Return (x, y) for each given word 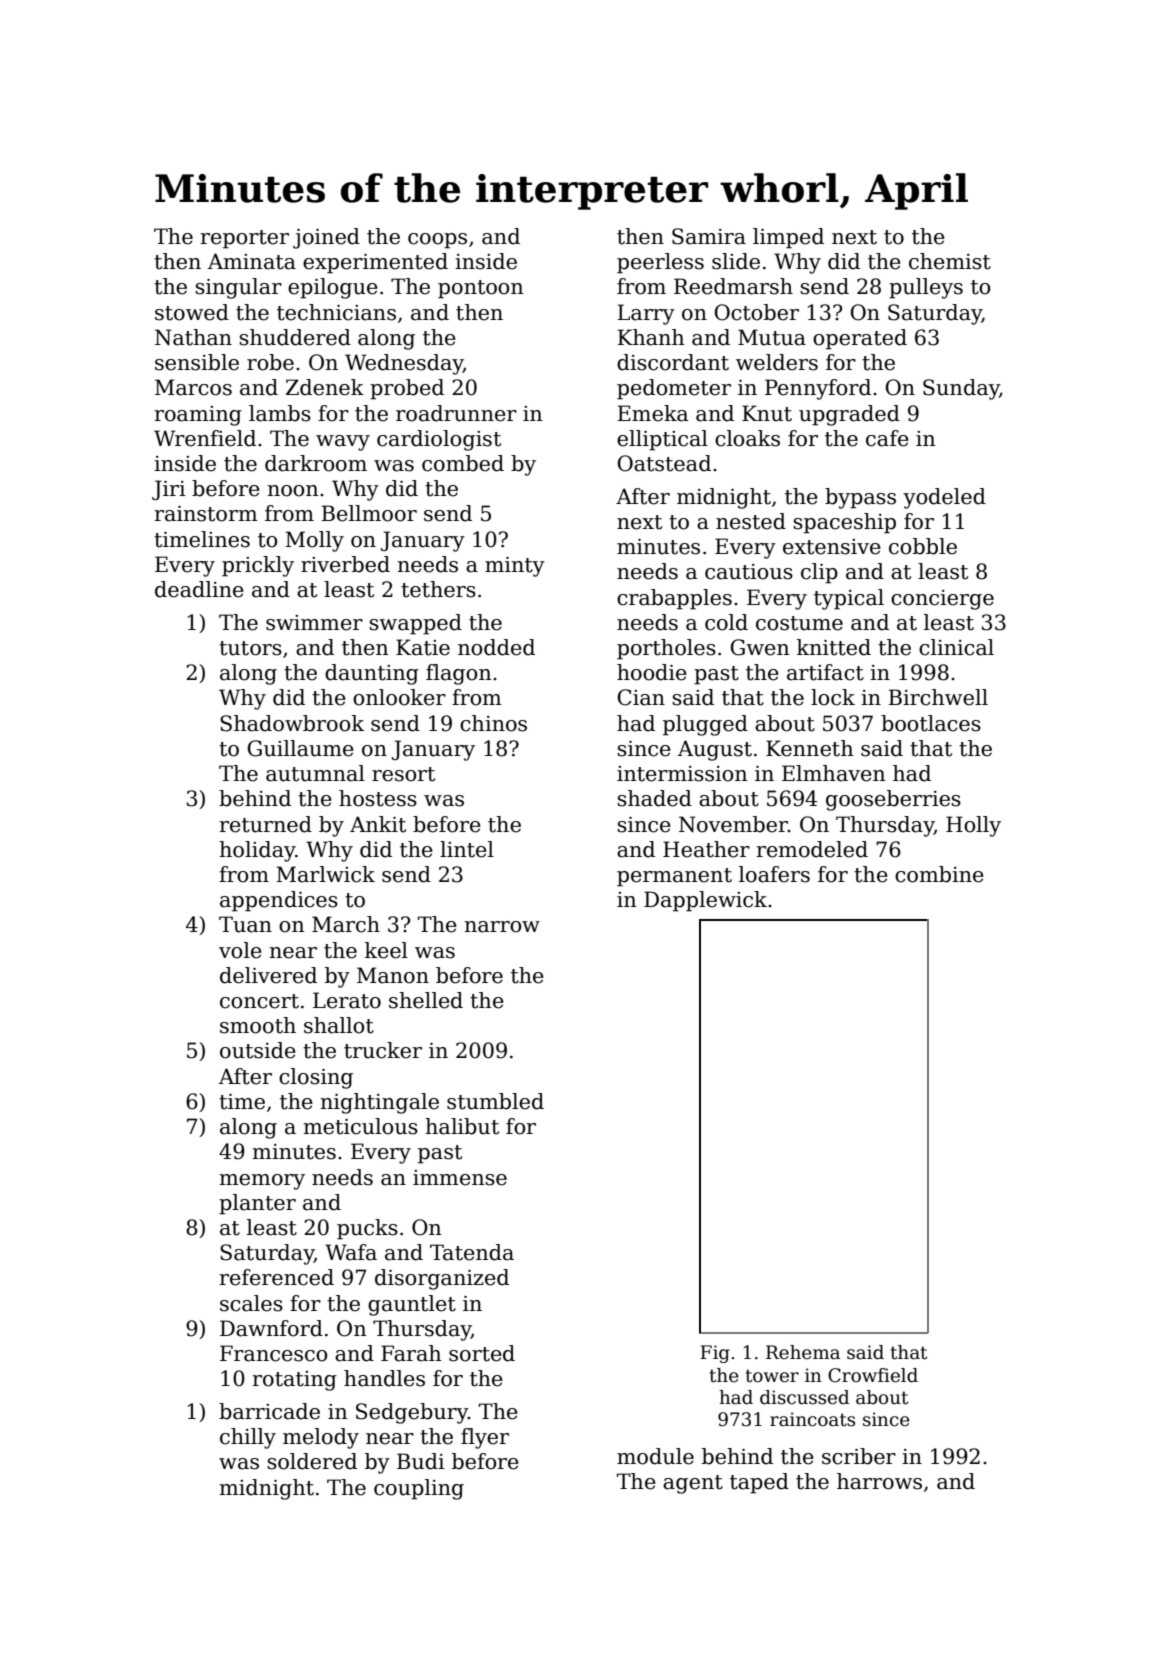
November (733, 824)
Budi (421, 1461)
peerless (660, 263)
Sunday (961, 389)
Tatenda (472, 1252)
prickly (258, 566)
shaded (654, 798)
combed (463, 463)
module (655, 1456)
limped (788, 238)
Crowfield (873, 1375)
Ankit (378, 824)
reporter (245, 239)
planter (257, 1204)
